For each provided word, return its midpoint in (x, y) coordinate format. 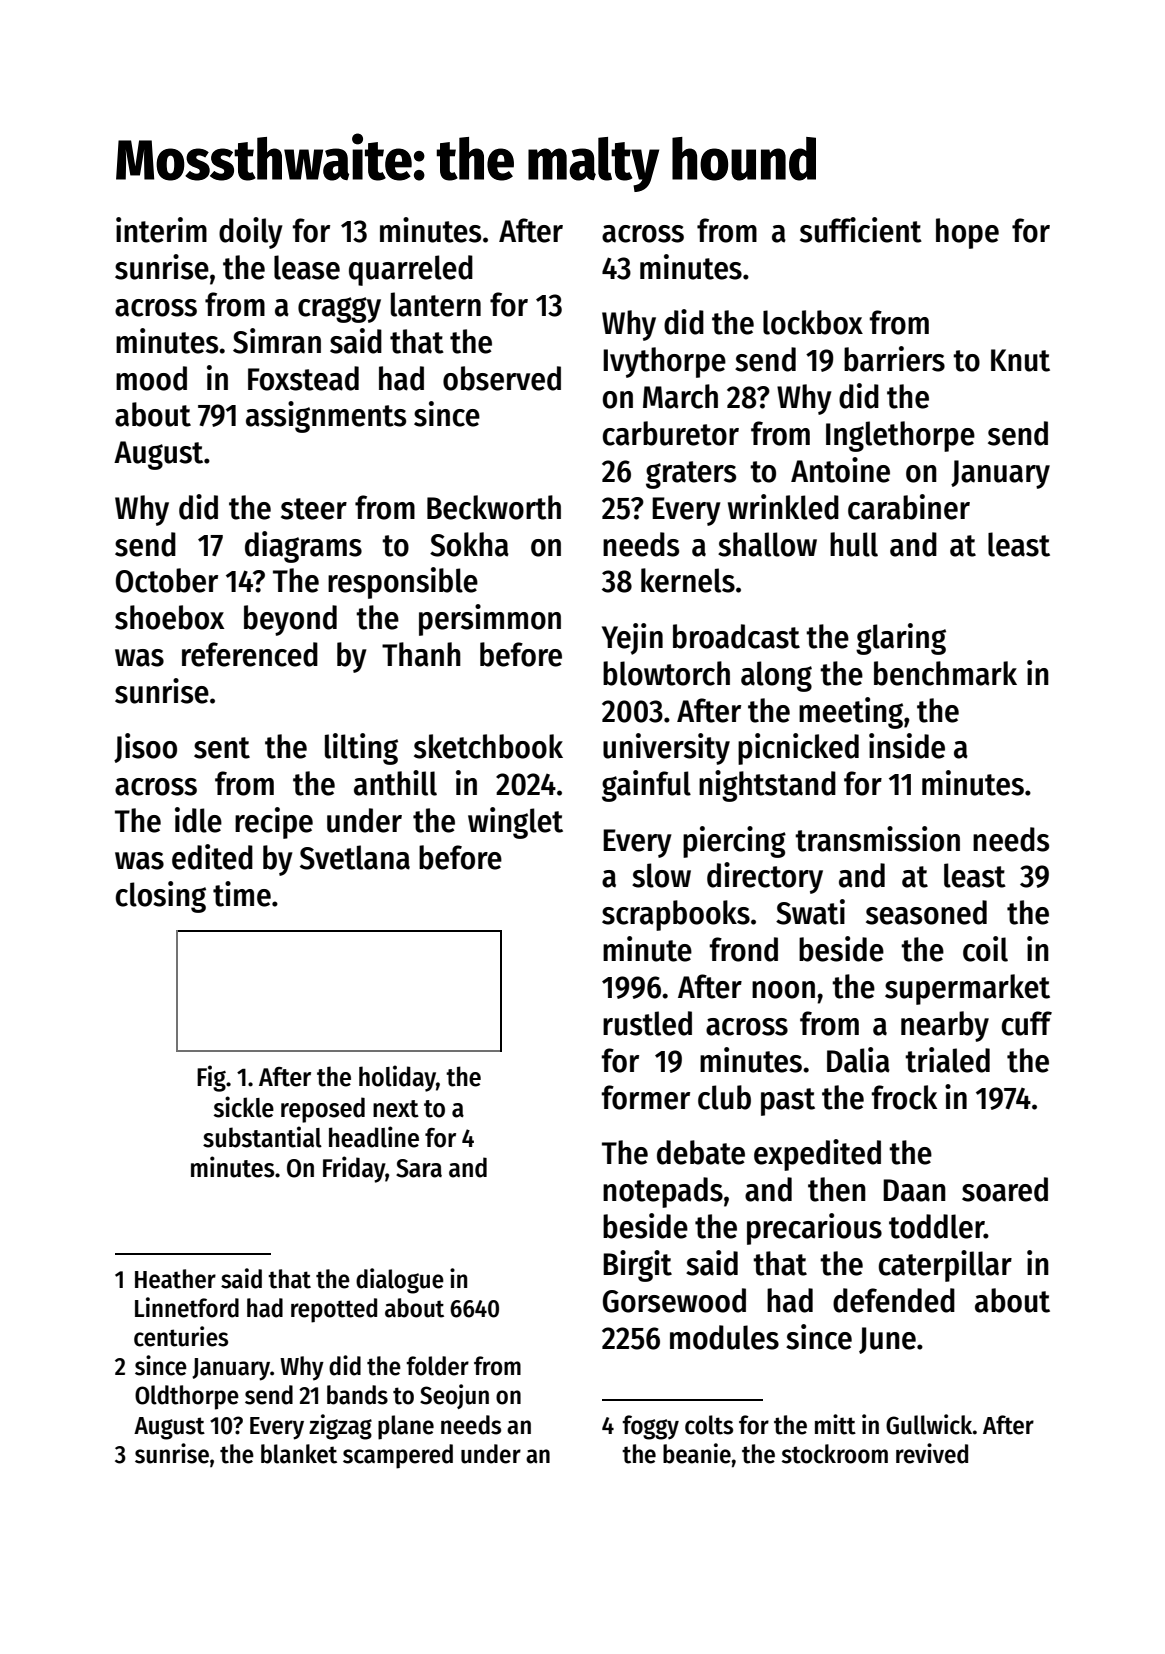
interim (161, 230)
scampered (398, 1456)
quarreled (411, 270)
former (646, 1097)
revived (932, 1453)
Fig (211, 1078)
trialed (947, 1060)
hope (967, 233)
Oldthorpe (187, 1397)
